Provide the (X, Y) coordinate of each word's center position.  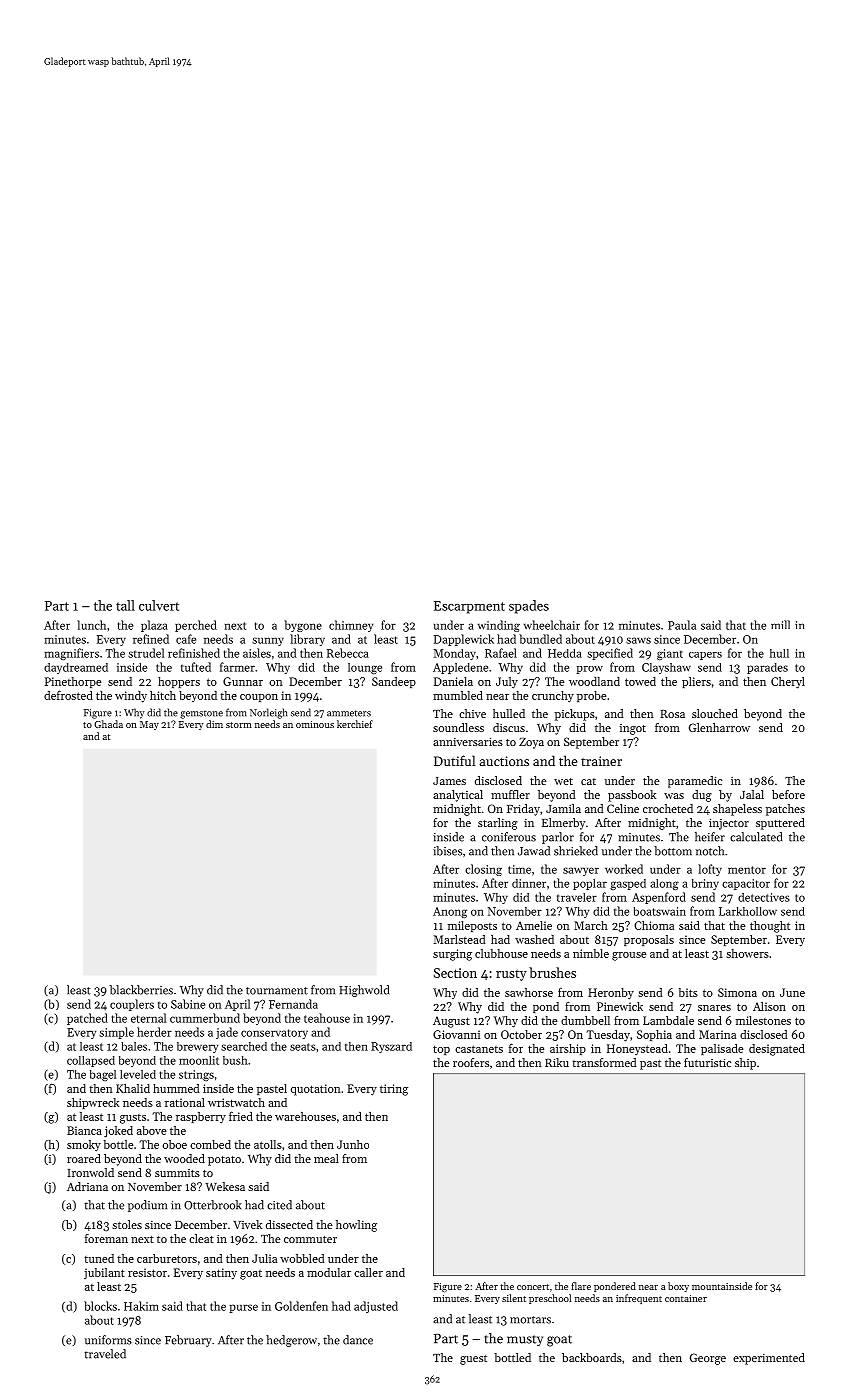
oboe (174, 1144)
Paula (682, 625)
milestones (763, 1020)
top (441, 1050)
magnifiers (71, 654)
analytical (458, 796)
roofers (471, 1062)
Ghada (108, 724)
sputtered (780, 824)
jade (227, 1033)
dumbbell (585, 1020)
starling (498, 824)
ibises (447, 851)
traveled (105, 1354)
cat (588, 781)
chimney (351, 626)
